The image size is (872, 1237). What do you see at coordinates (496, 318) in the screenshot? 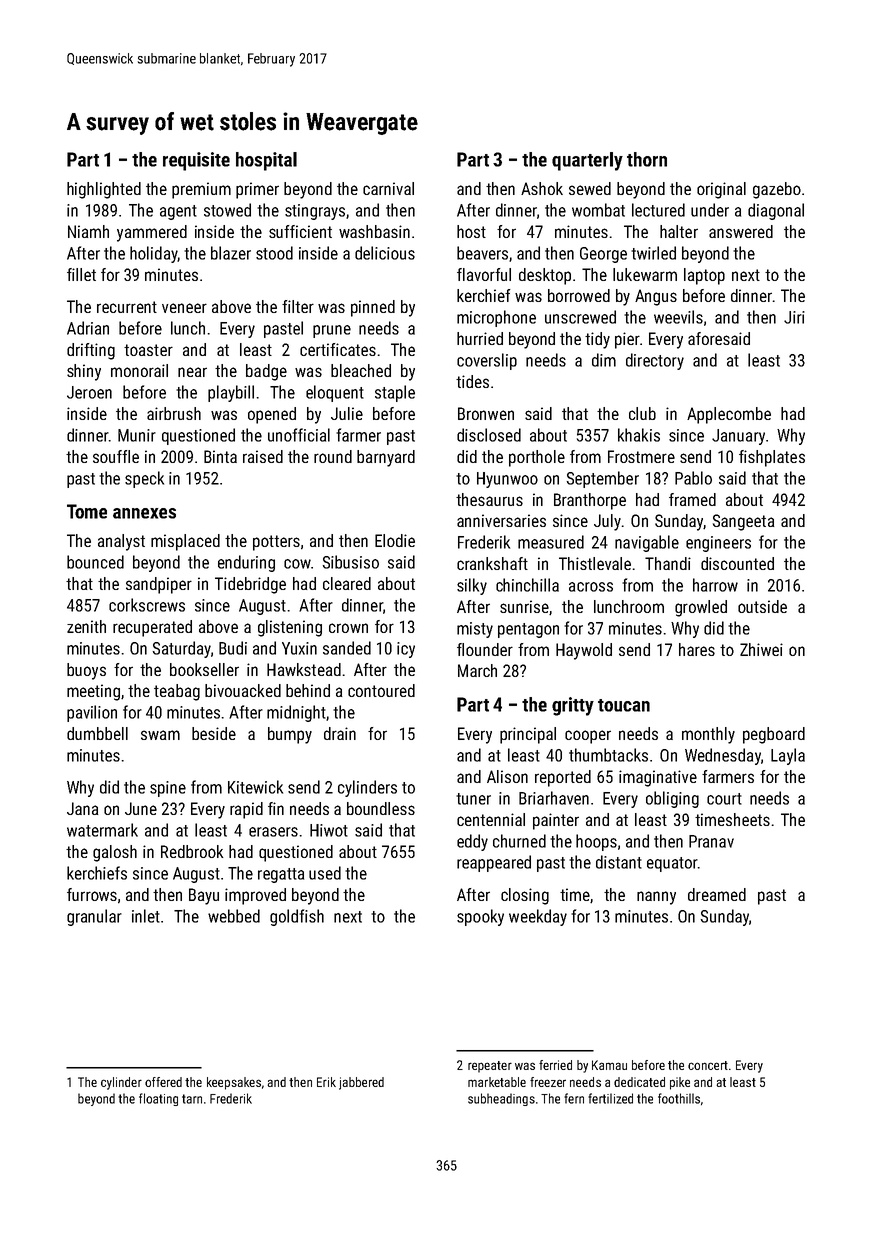
I see `microphone` at bounding box center [496, 318].
